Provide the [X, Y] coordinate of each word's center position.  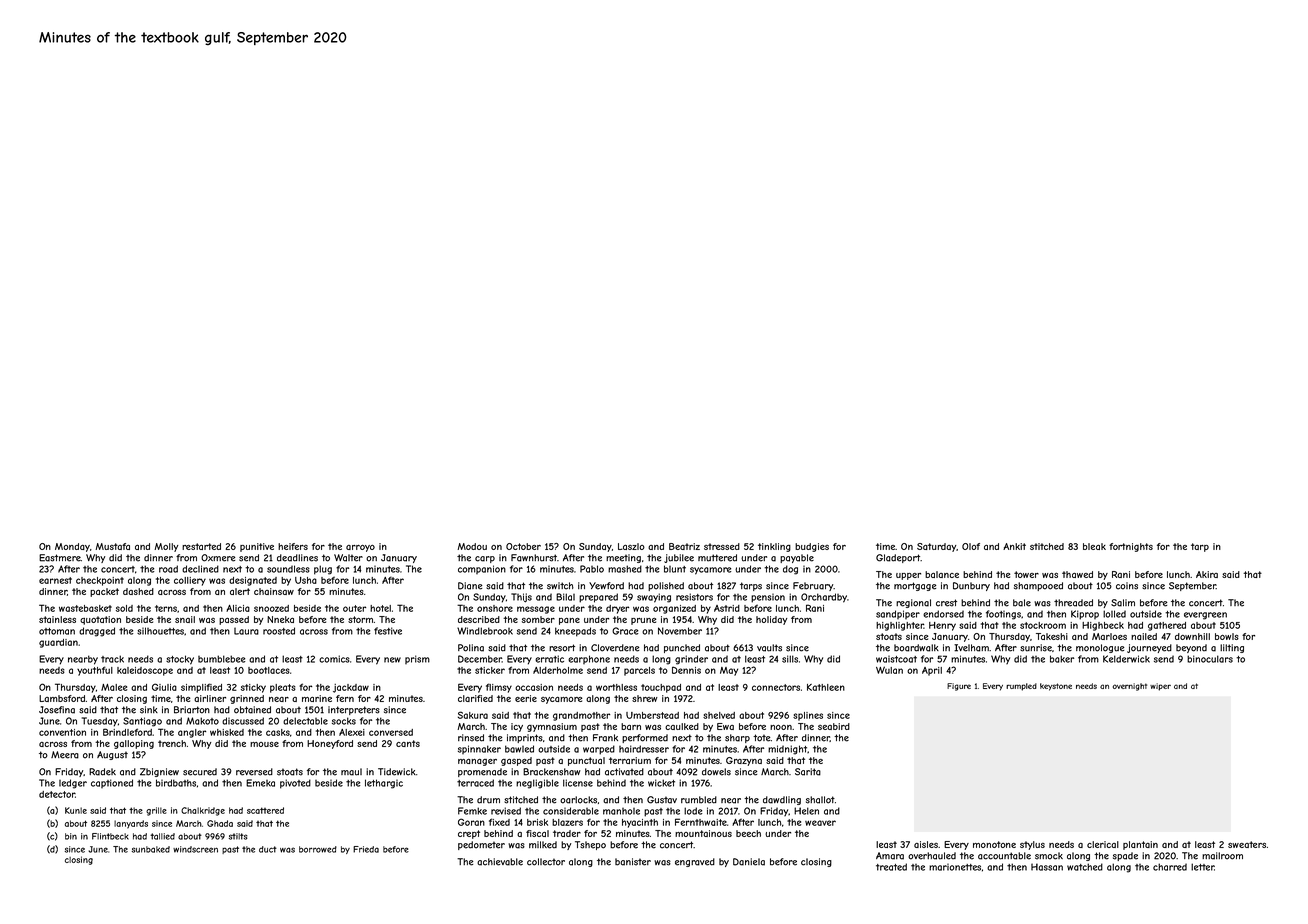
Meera [65, 755]
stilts [238, 836]
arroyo [360, 548]
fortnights [1131, 547]
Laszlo [631, 546]
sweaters [1247, 844]
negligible [537, 784]
